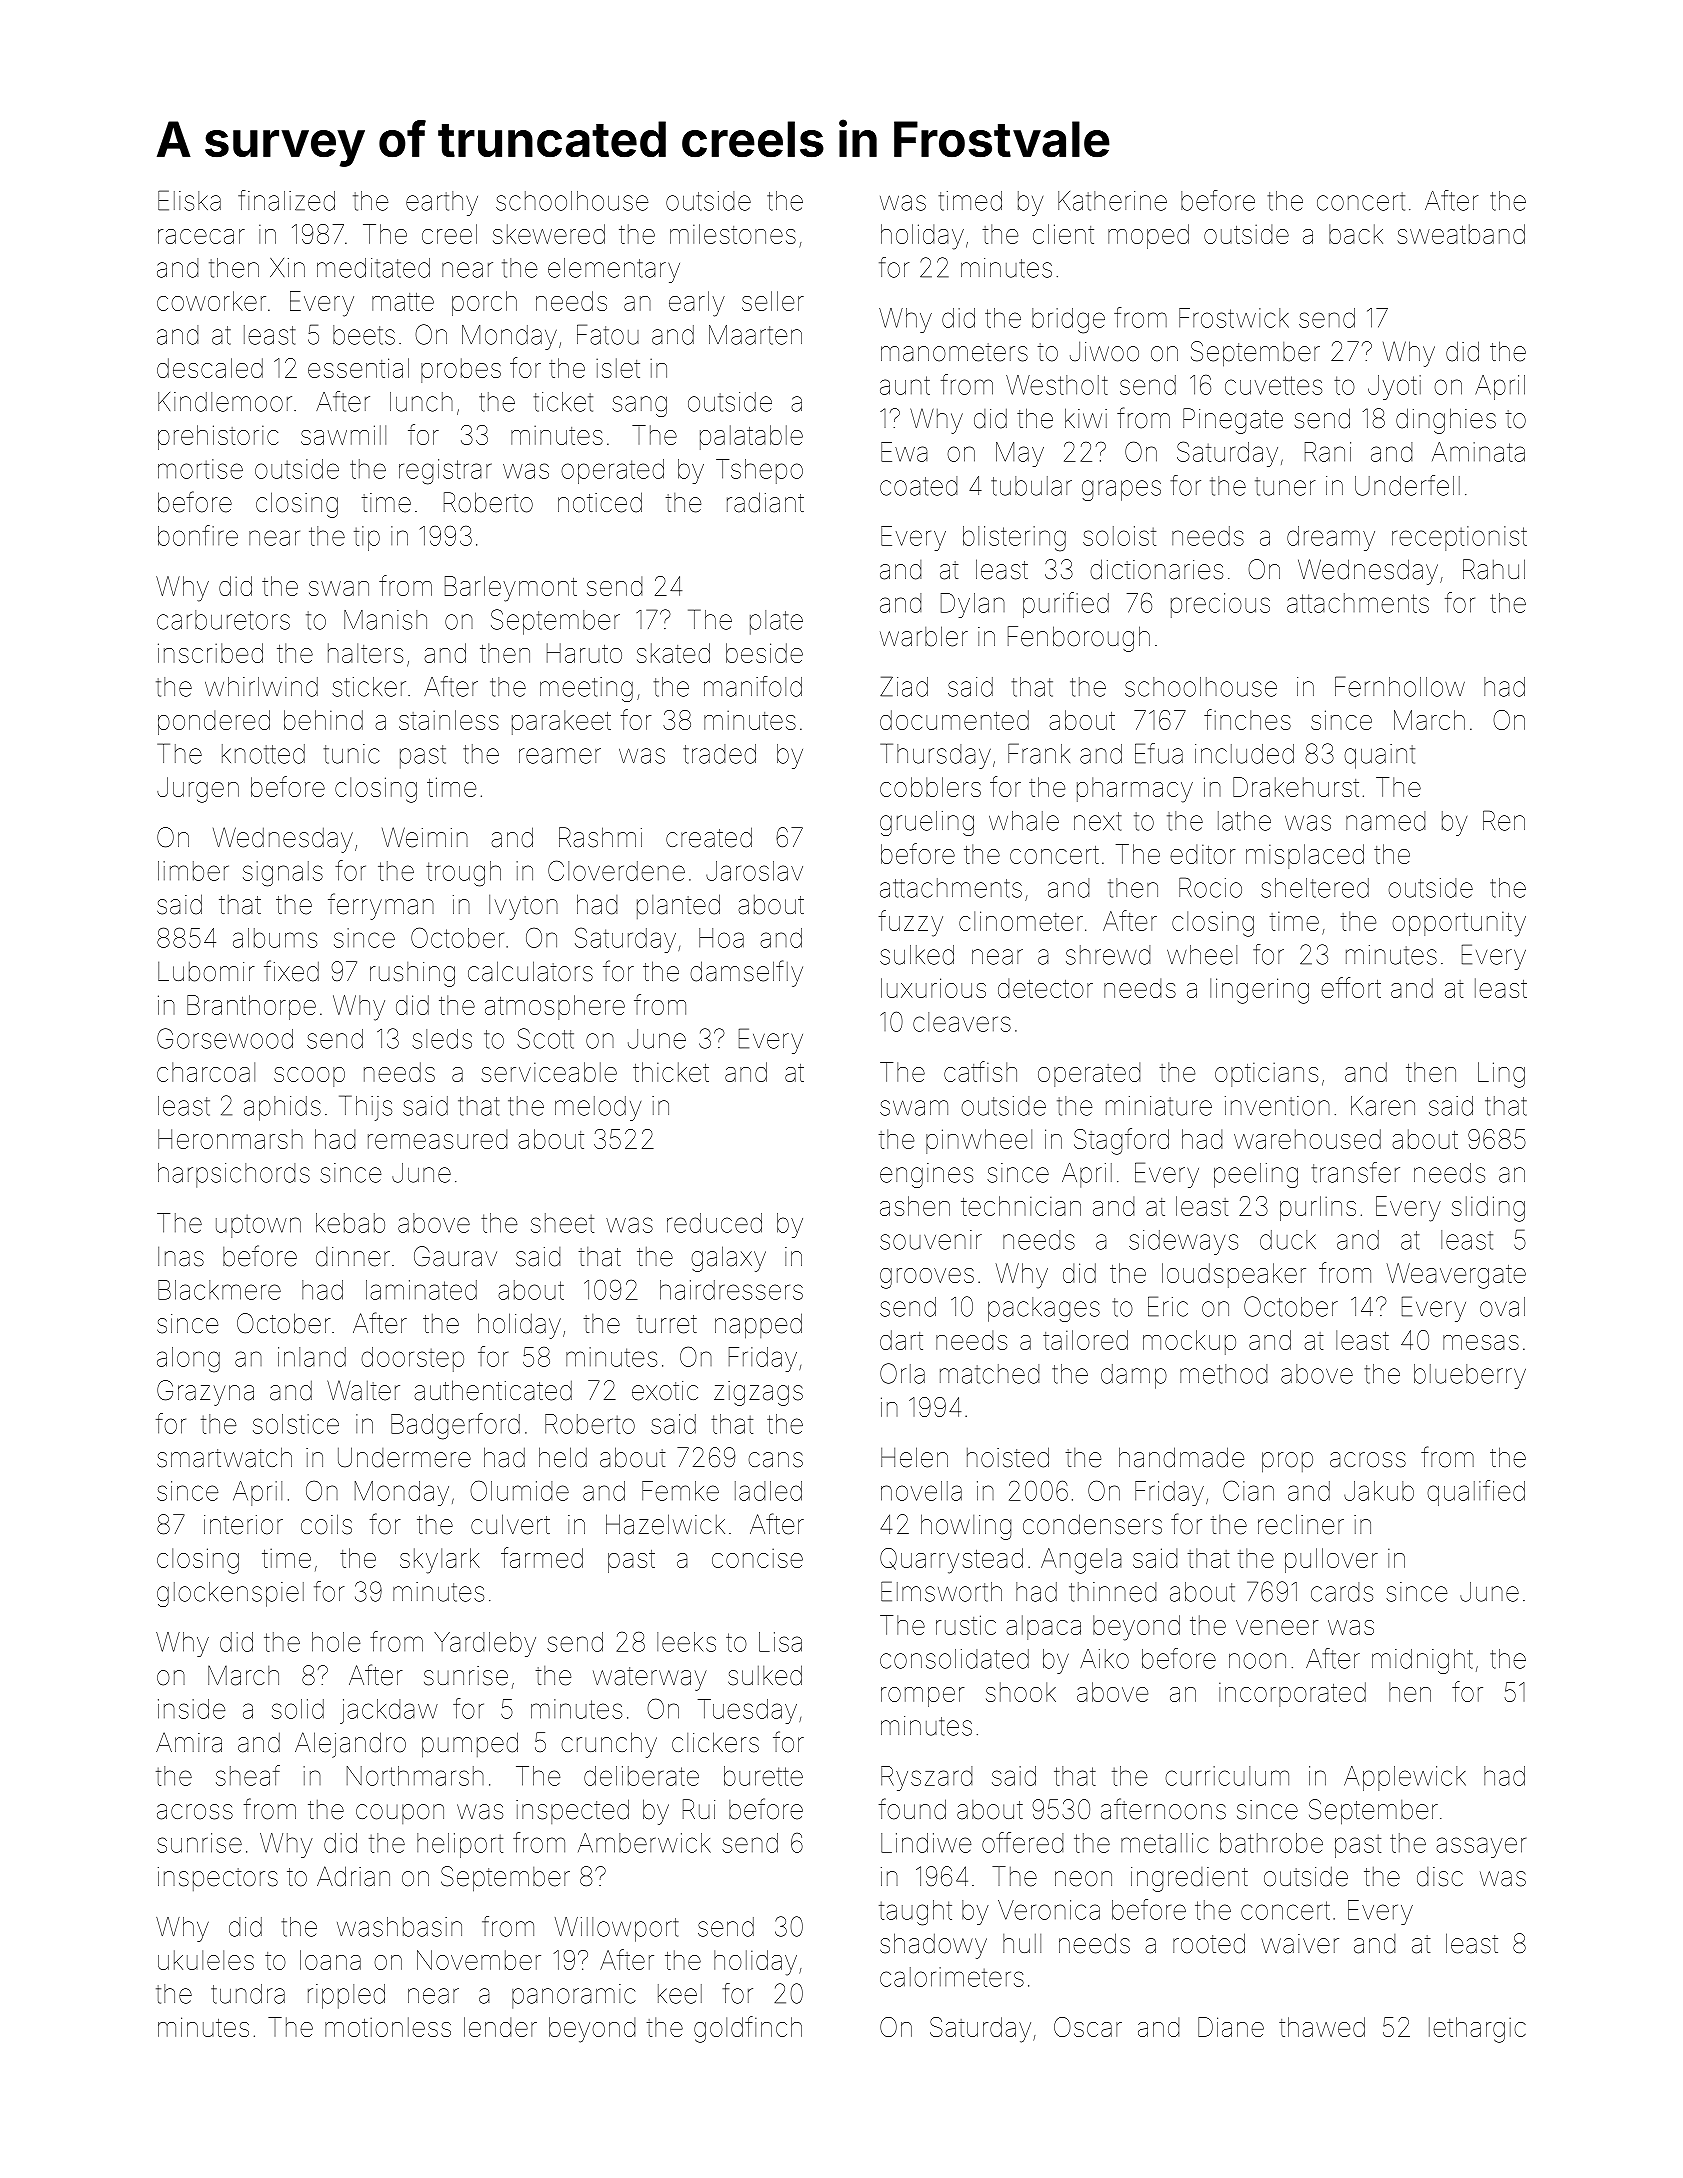  I want to click on sleds, so click(442, 1039).
